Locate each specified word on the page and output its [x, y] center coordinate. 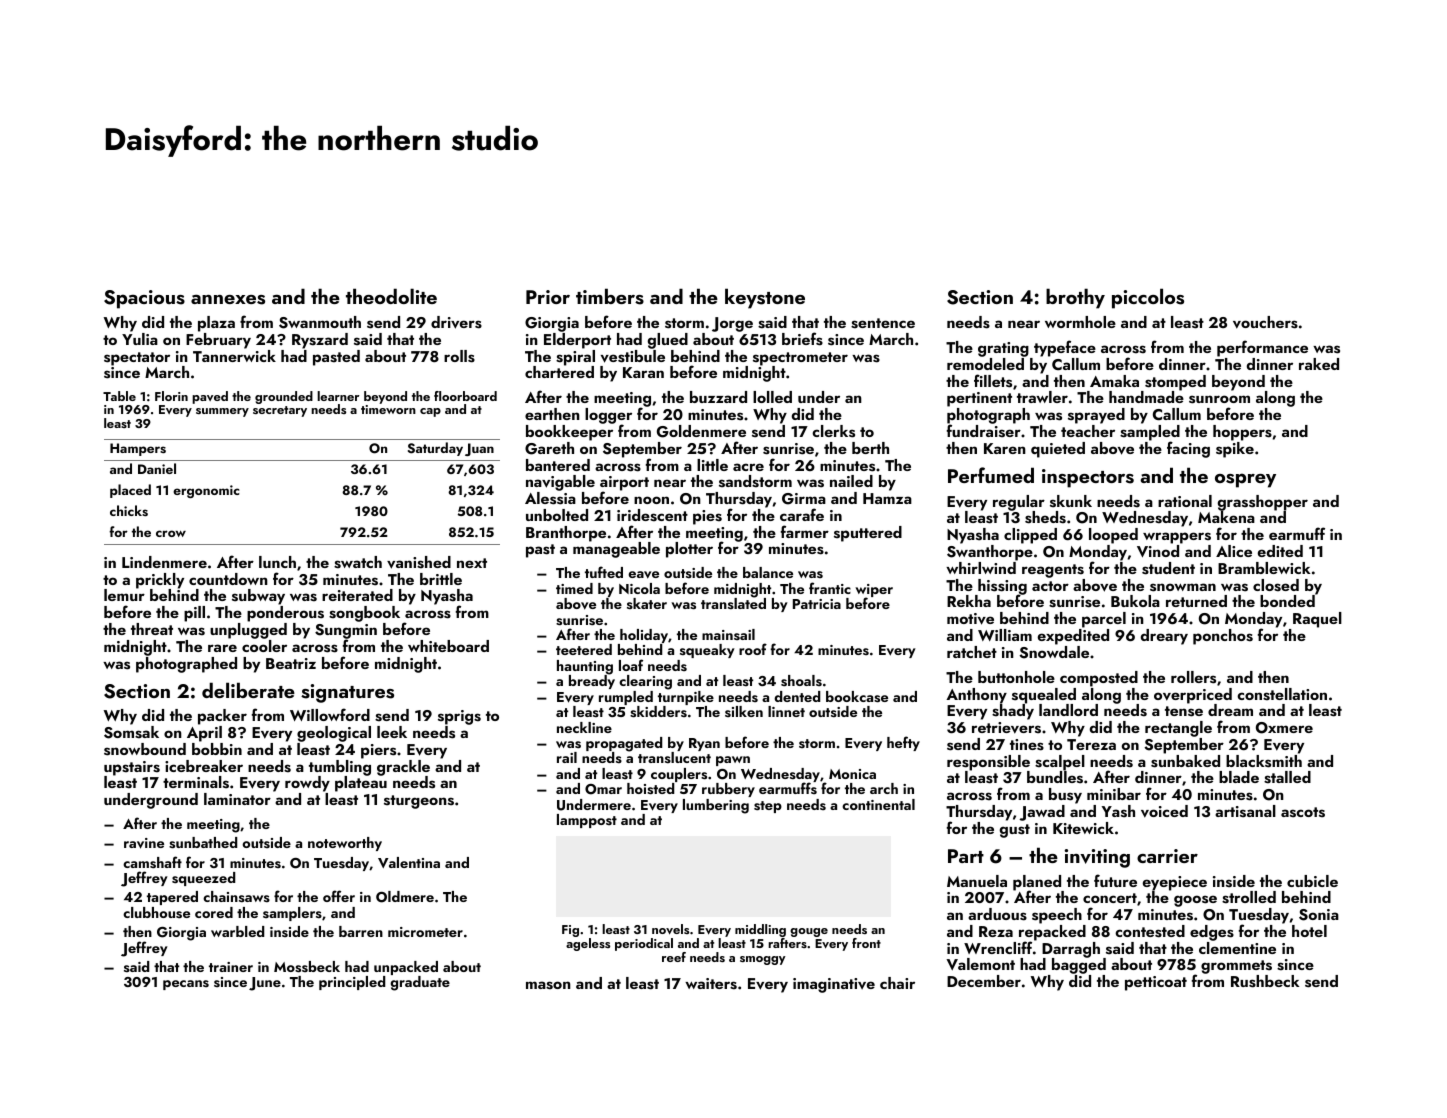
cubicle [1312, 881]
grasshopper [1263, 503]
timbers [610, 296]
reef [674, 957]
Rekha [969, 601]
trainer [231, 967]
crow [171, 533]
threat [152, 629]
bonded [1287, 601]
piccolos [1148, 298]
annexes [228, 300]
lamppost [587, 821]
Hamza [887, 498]
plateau [361, 784]
